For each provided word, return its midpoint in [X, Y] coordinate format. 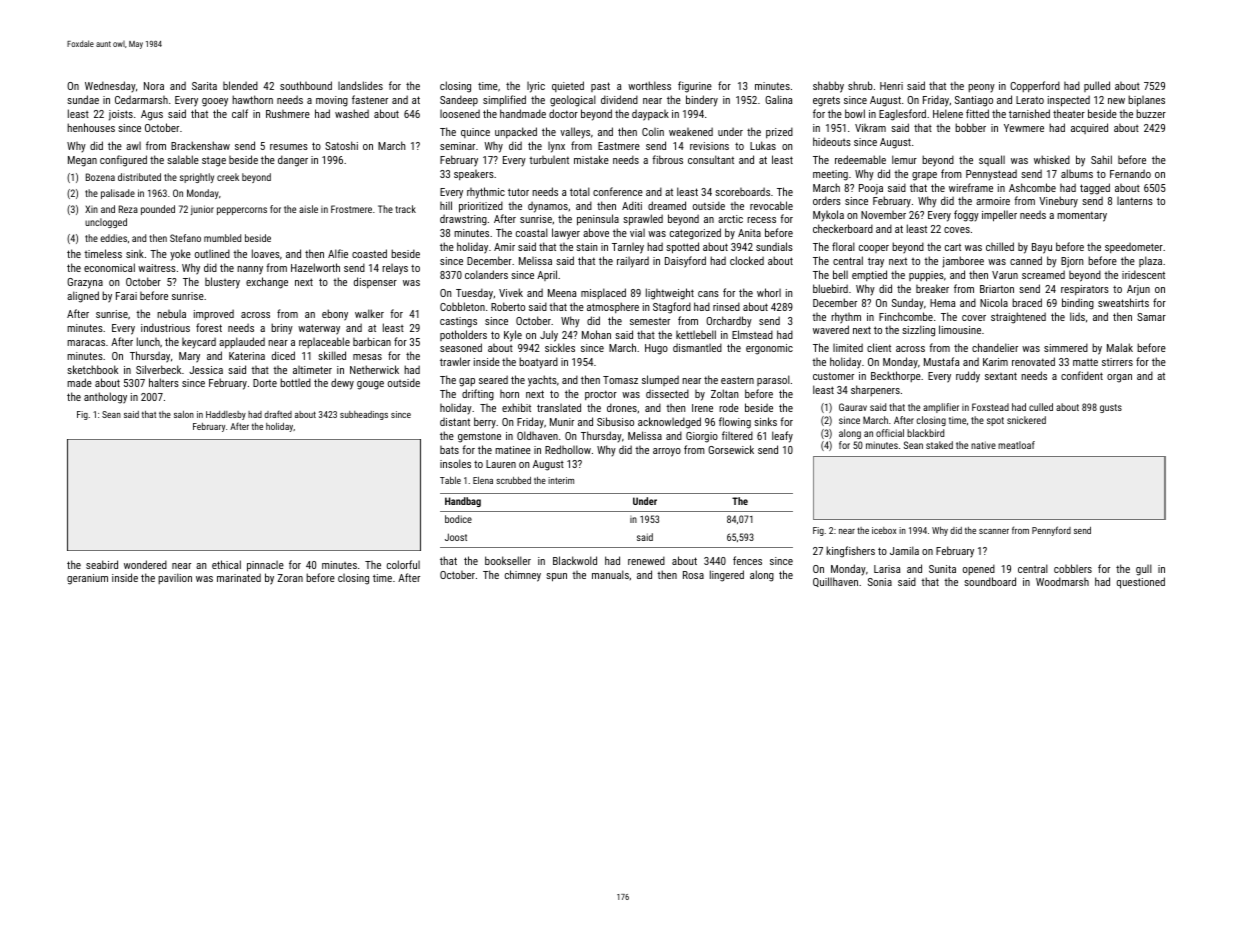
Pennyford [1051, 531]
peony [981, 88]
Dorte [265, 383]
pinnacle [265, 566]
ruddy [968, 377]
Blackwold [575, 560]
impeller [999, 216]
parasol [773, 380]
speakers [474, 175]
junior [202, 210]
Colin [653, 132]
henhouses [91, 127]
